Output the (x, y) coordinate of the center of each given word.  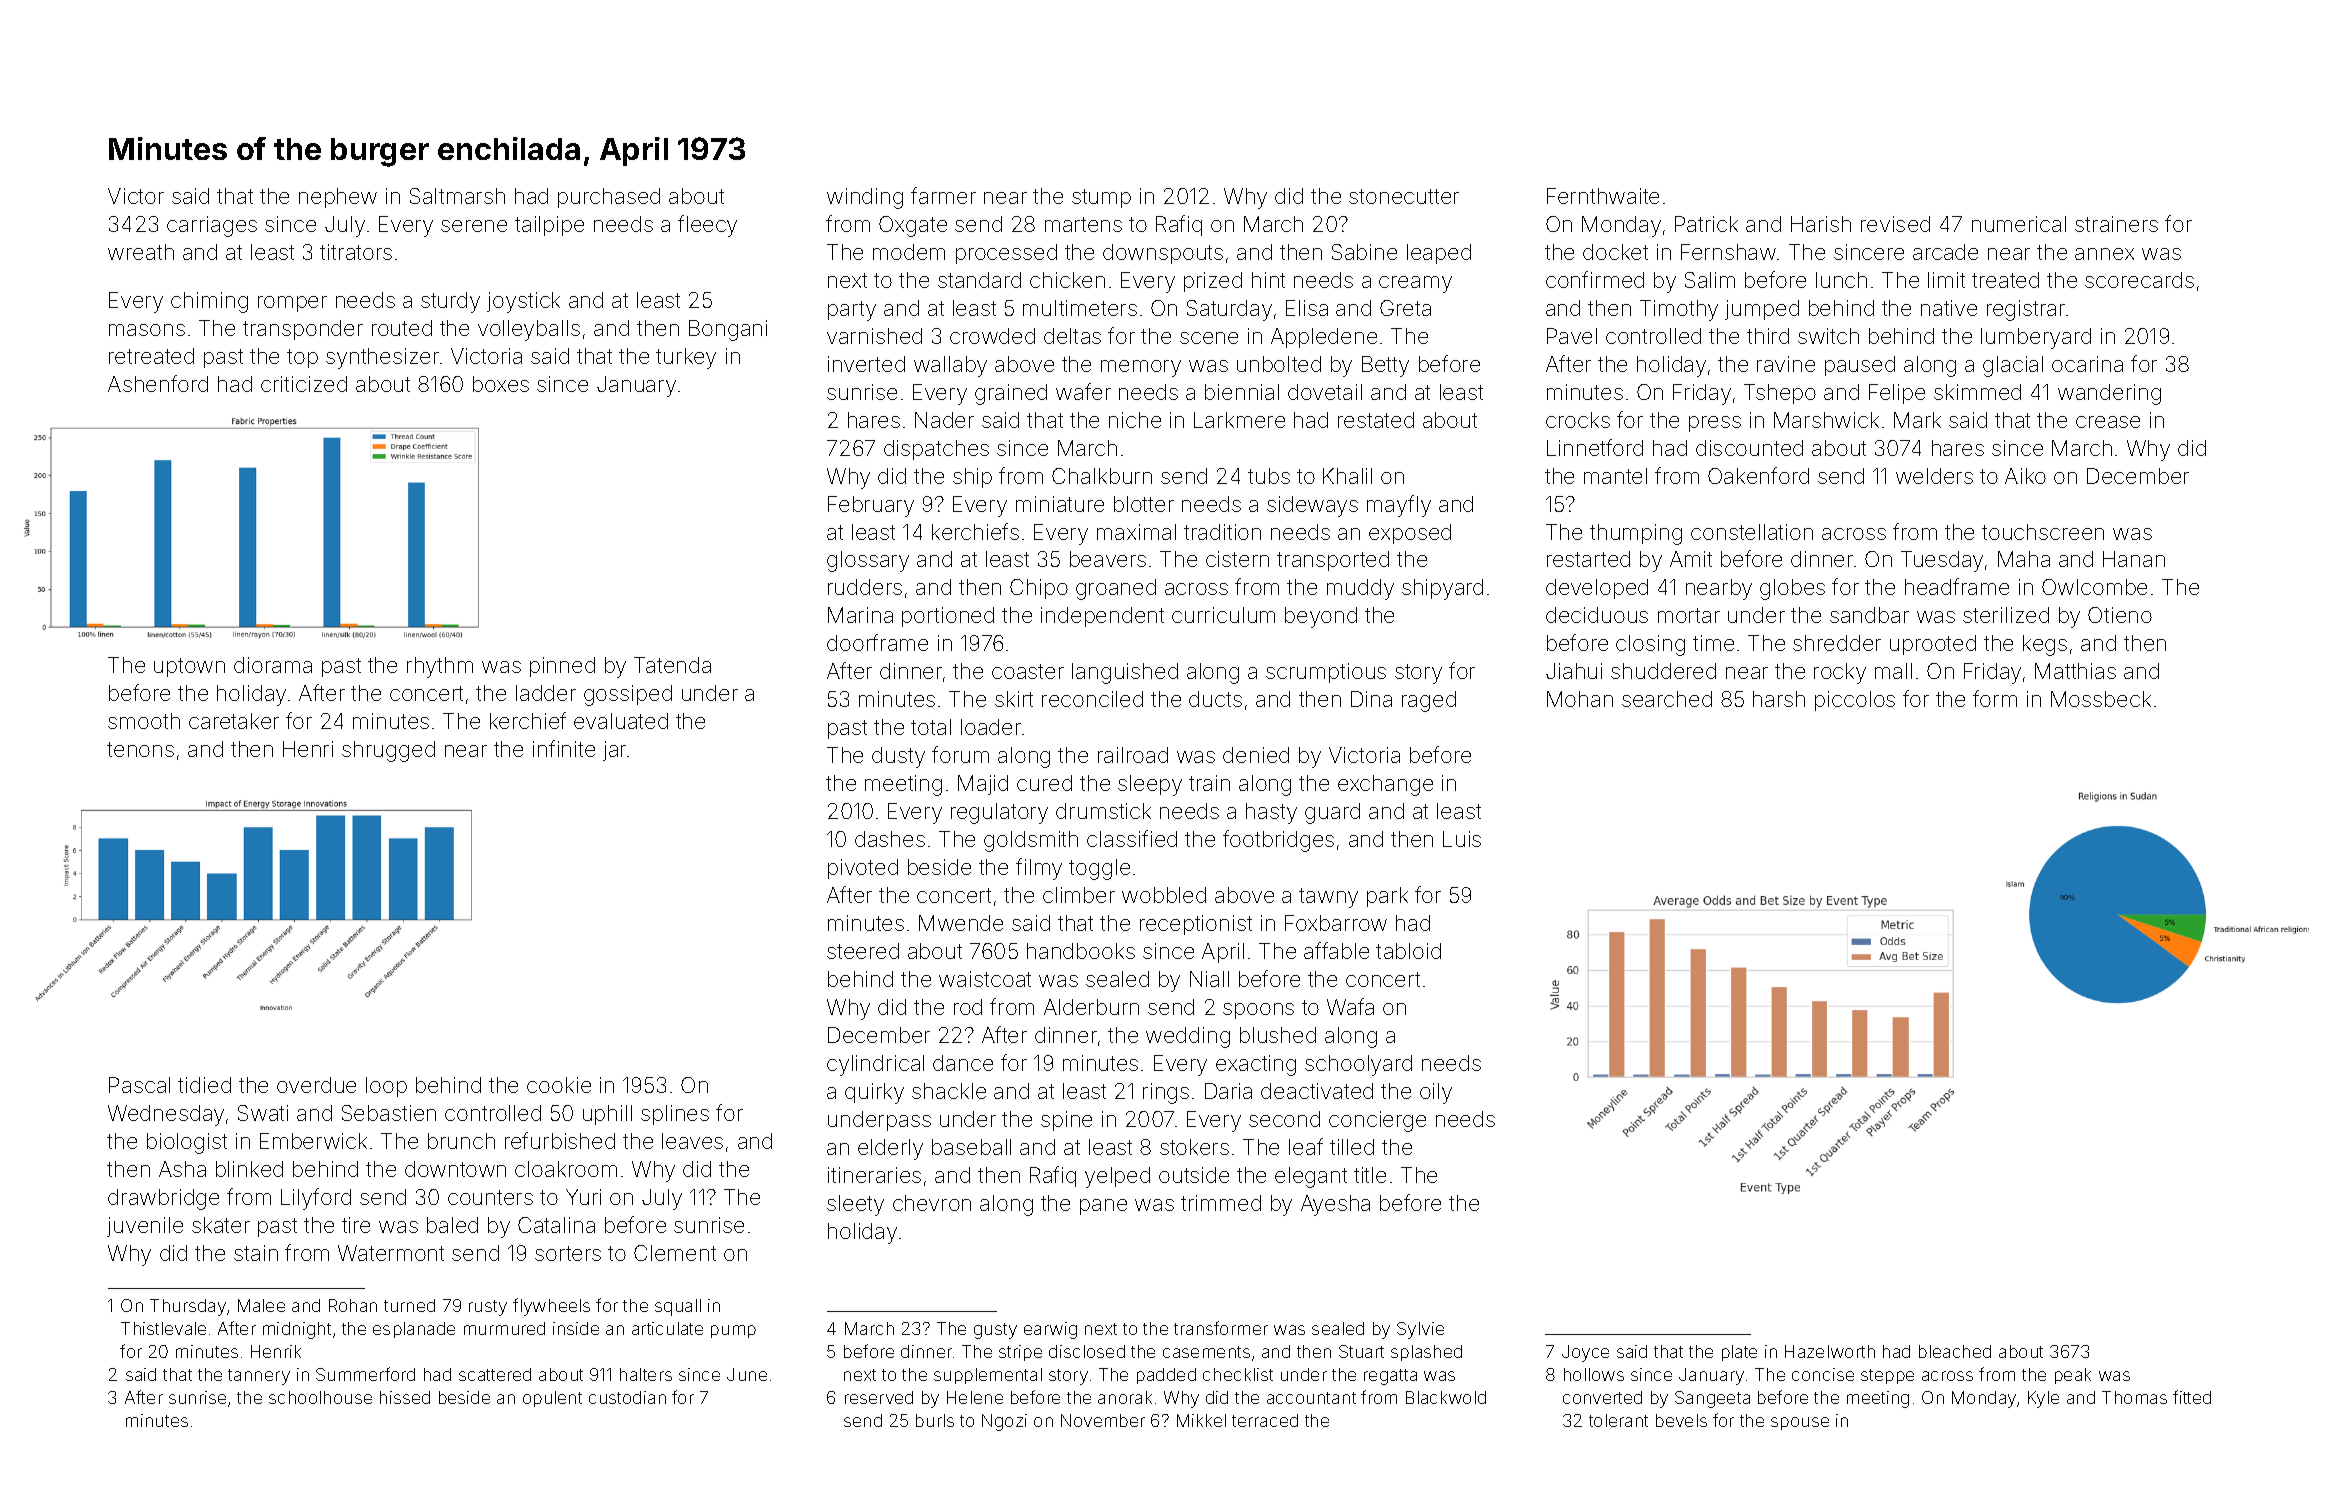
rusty (488, 1308)
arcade (1945, 252)
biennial (1242, 392)
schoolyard (1358, 1065)
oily (1436, 1093)
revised (1895, 224)
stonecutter (1404, 196)
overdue (316, 1085)
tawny (1328, 898)
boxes (501, 384)
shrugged (388, 751)
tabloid (1408, 951)
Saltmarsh (457, 196)
